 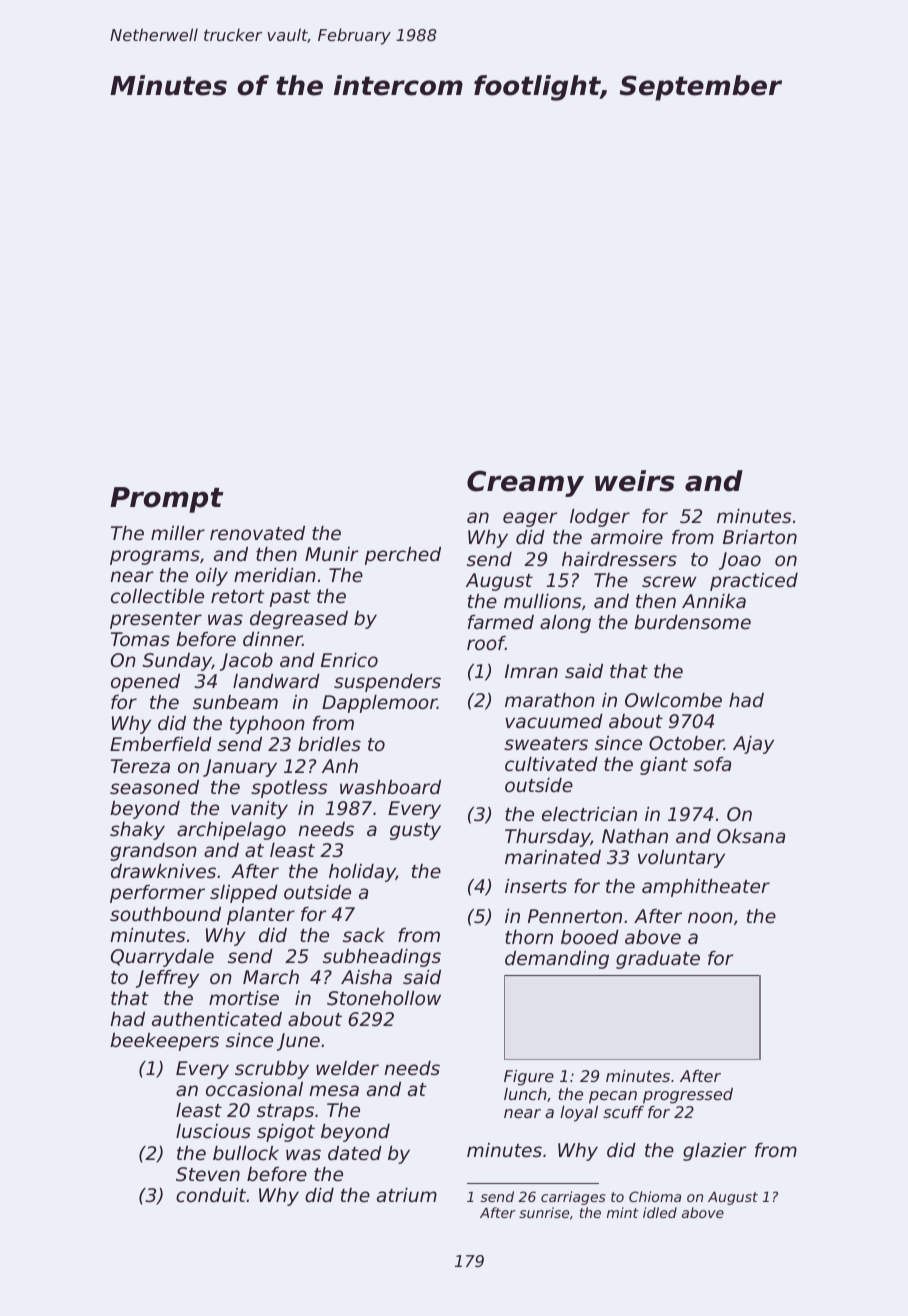 I want to click on Creamy, so click(x=525, y=483).
